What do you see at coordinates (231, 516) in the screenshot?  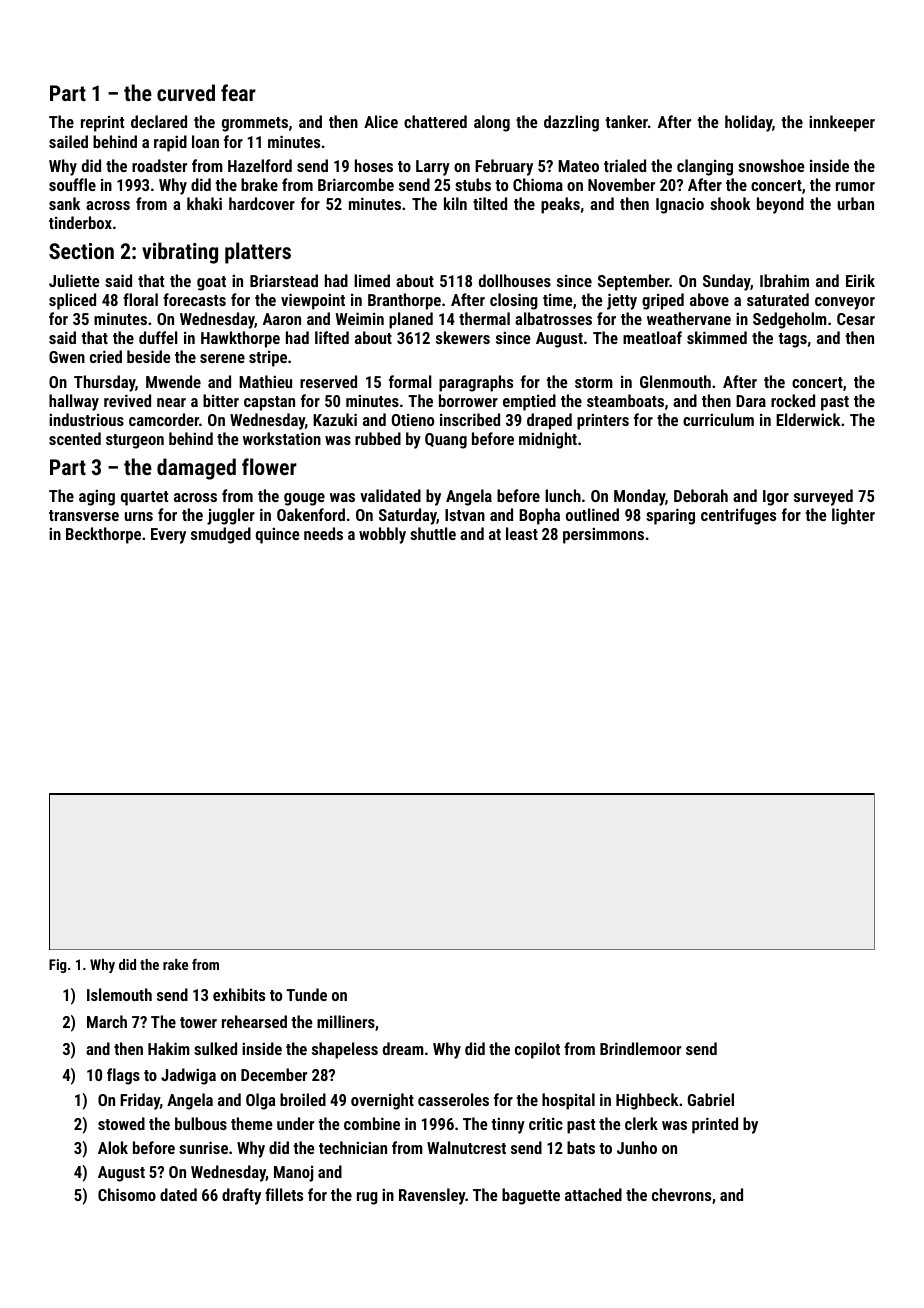 I see `juggler` at bounding box center [231, 516].
